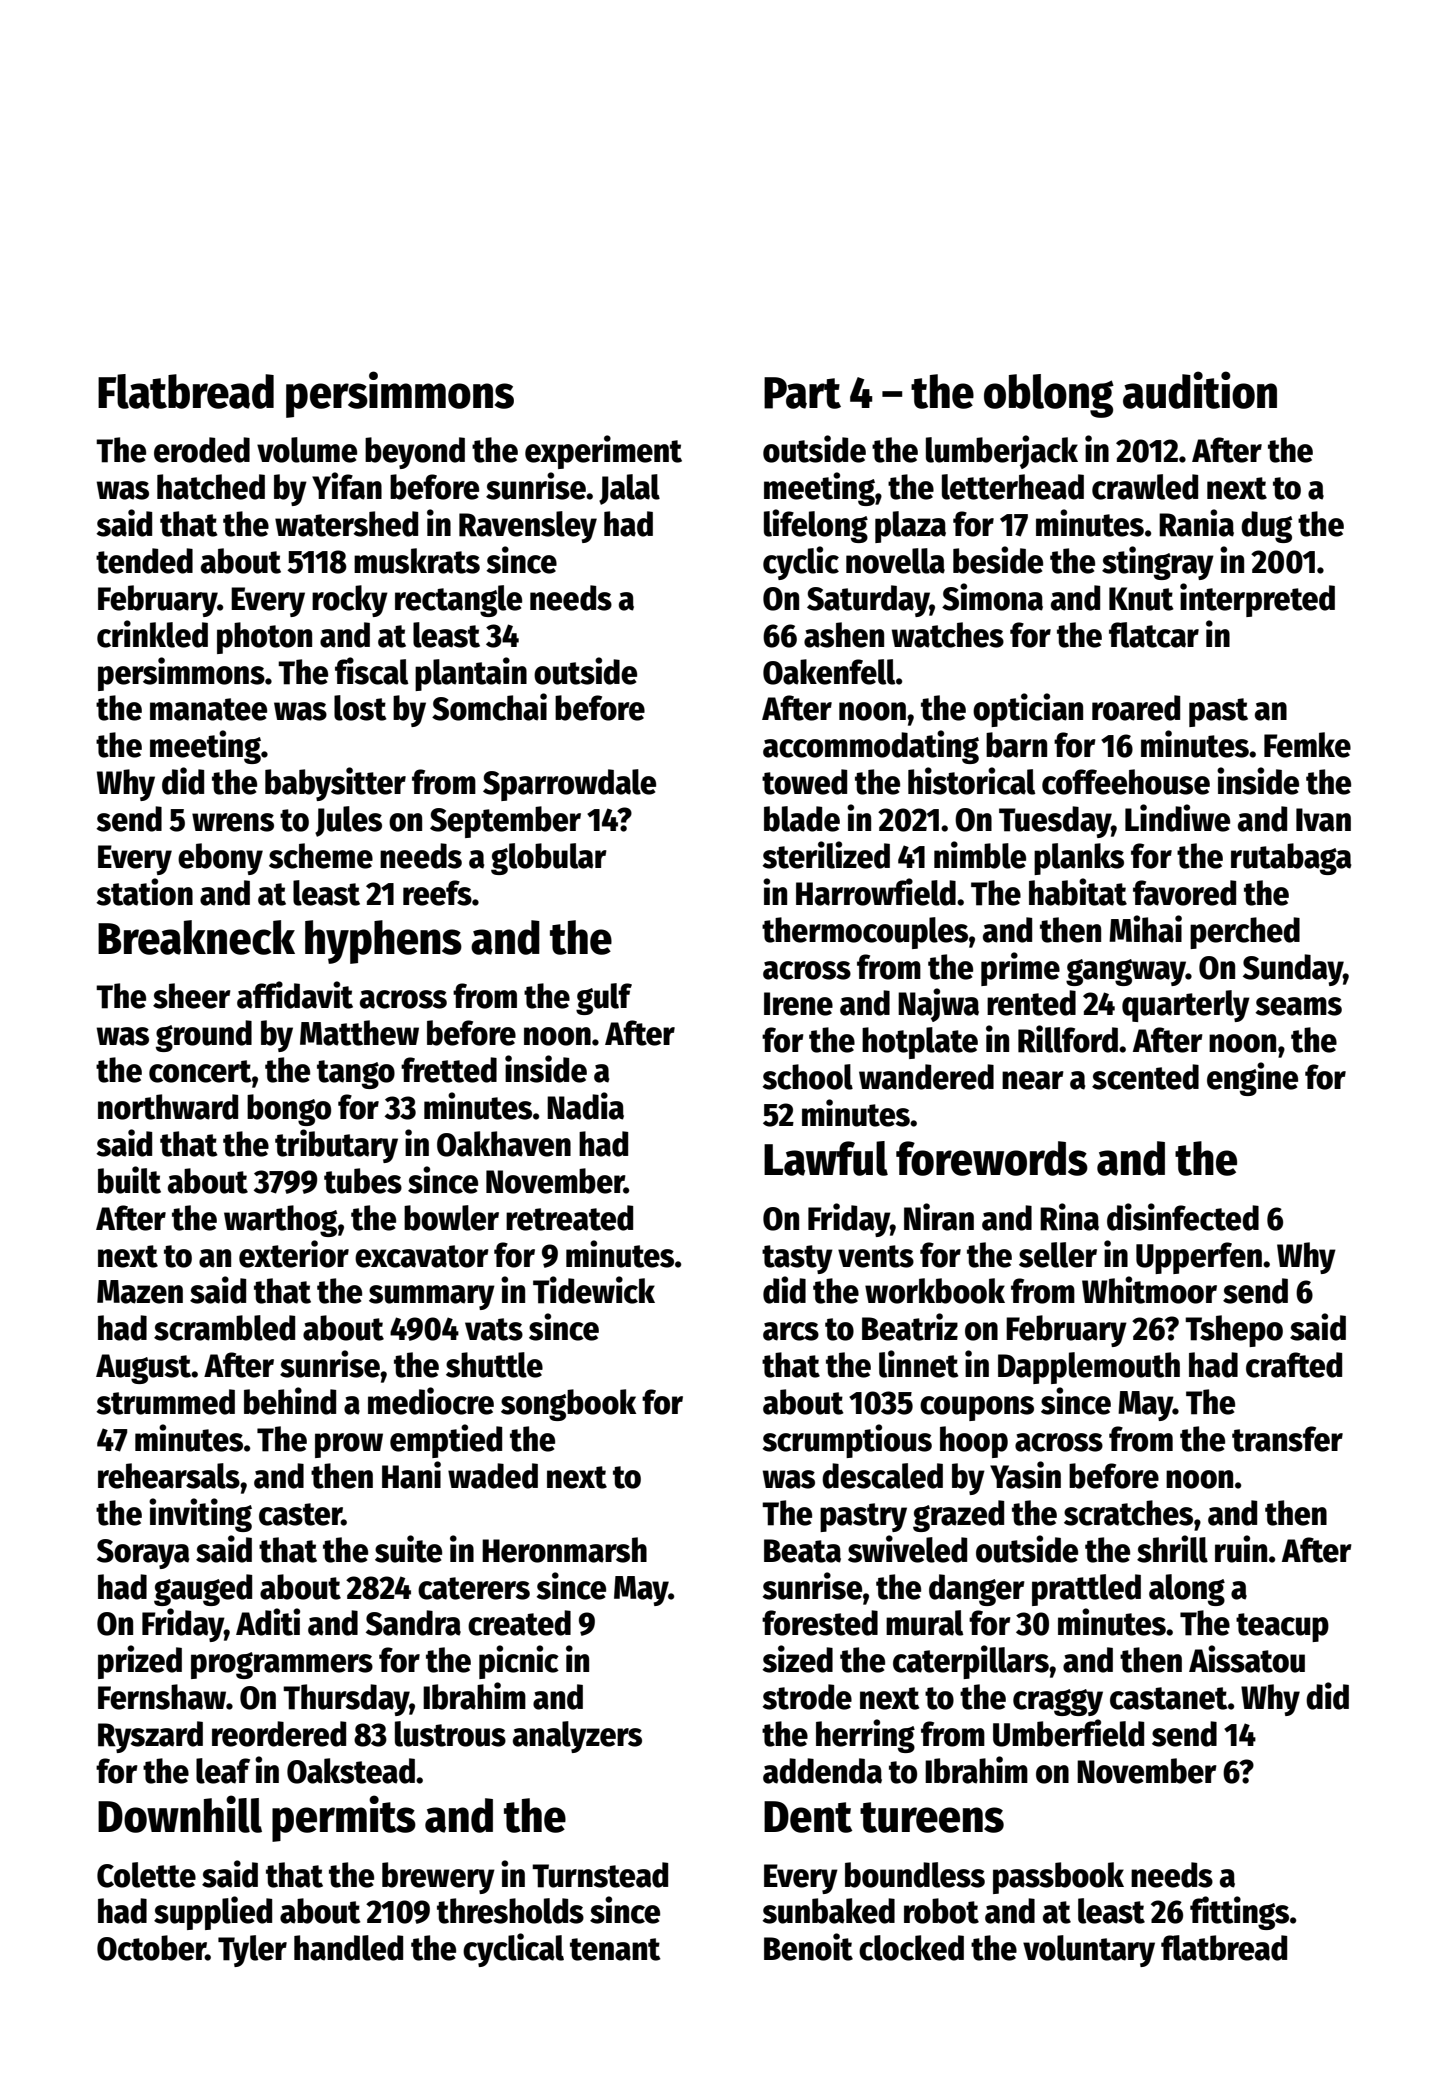 The image size is (1450, 2100). Describe the element at coordinates (802, 393) in the page. I see `Part` at that location.
